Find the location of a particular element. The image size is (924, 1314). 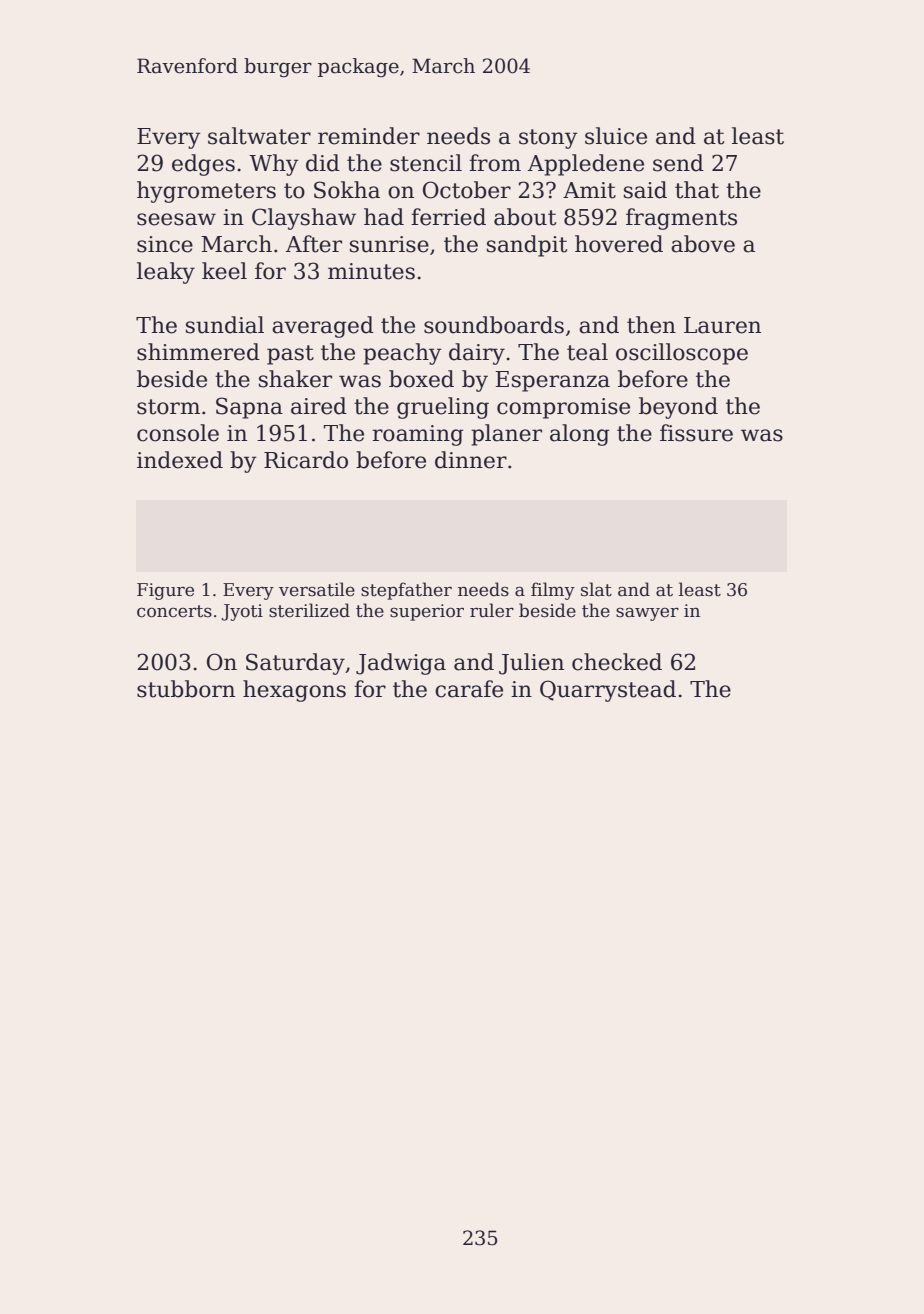

edges is located at coordinates (203, 165).
